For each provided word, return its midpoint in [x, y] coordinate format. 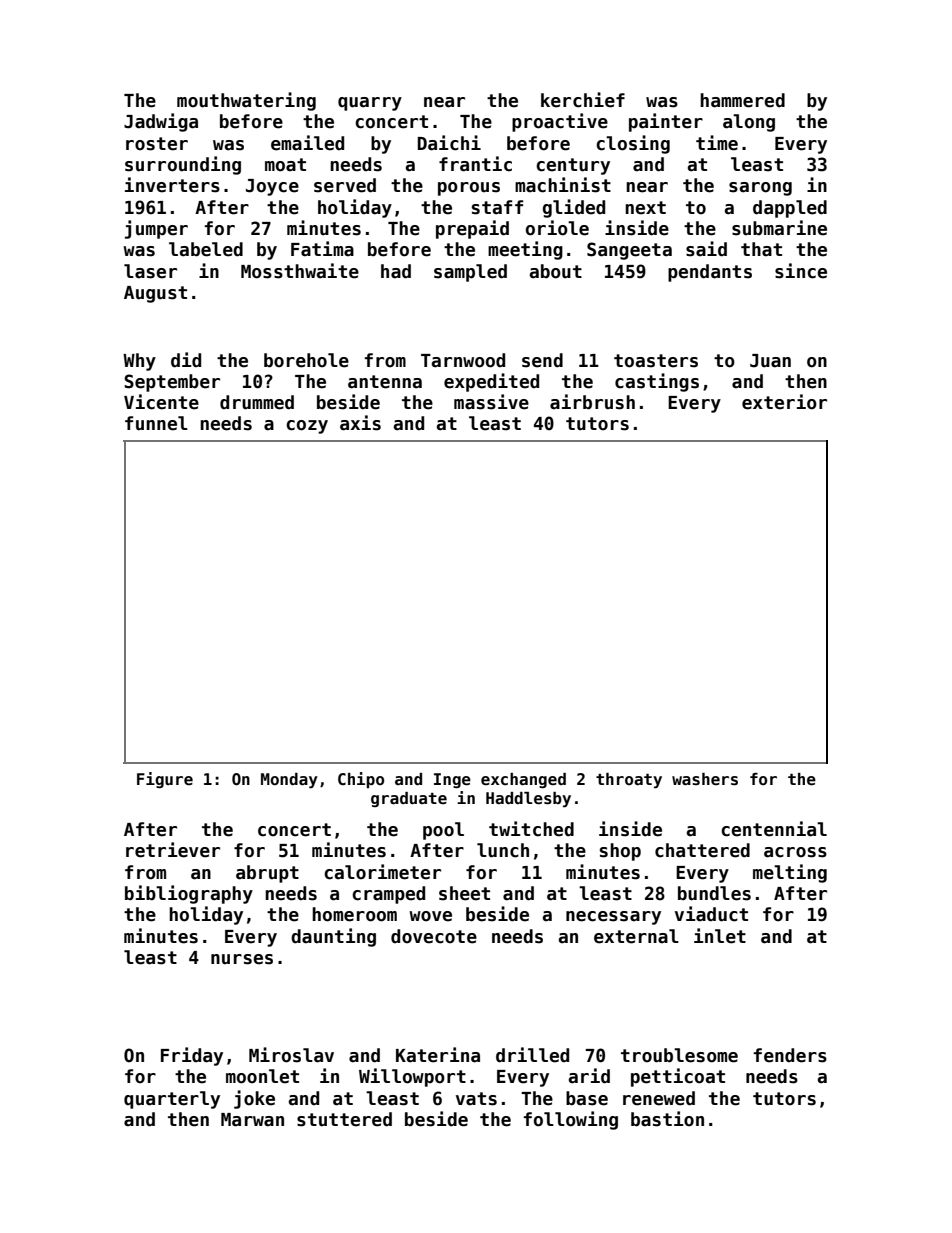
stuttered [344, 1119]
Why [139, 362]
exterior [784, 402]
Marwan [252, 1120]
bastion [667, 1119]
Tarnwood [463, 360]
